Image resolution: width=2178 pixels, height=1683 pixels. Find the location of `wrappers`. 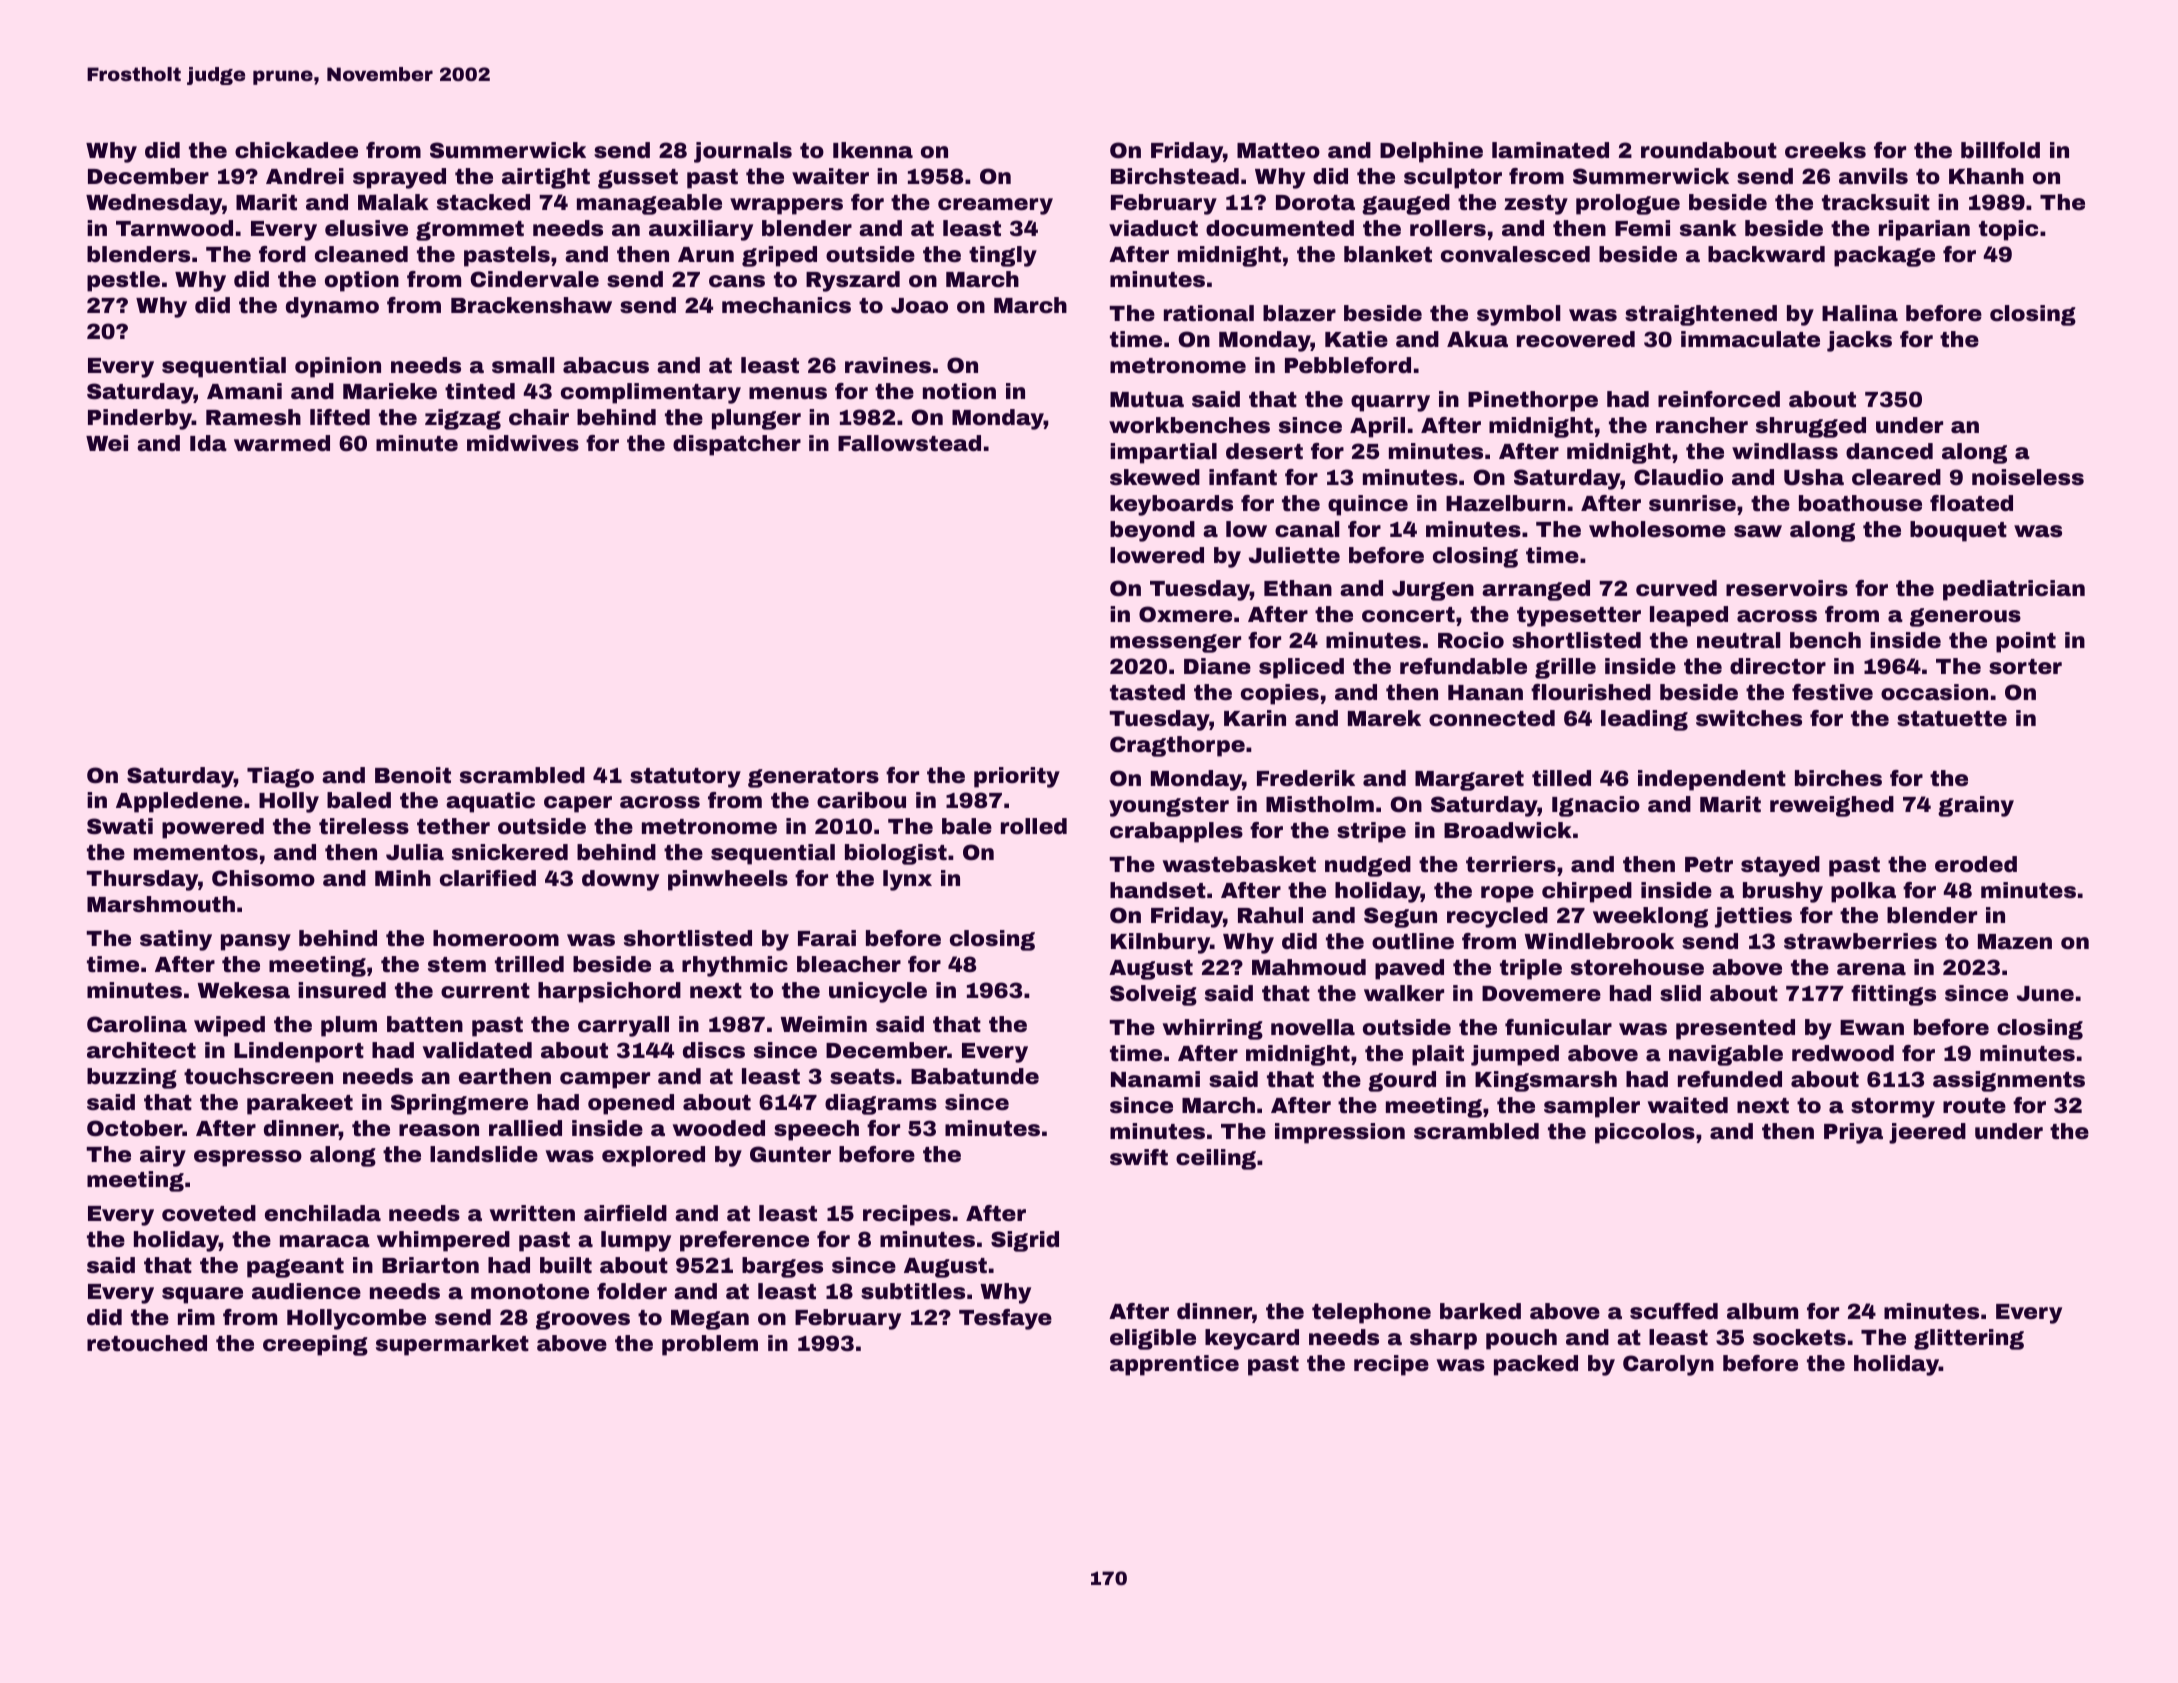

wrappers is located at coordinates (786, 206).
